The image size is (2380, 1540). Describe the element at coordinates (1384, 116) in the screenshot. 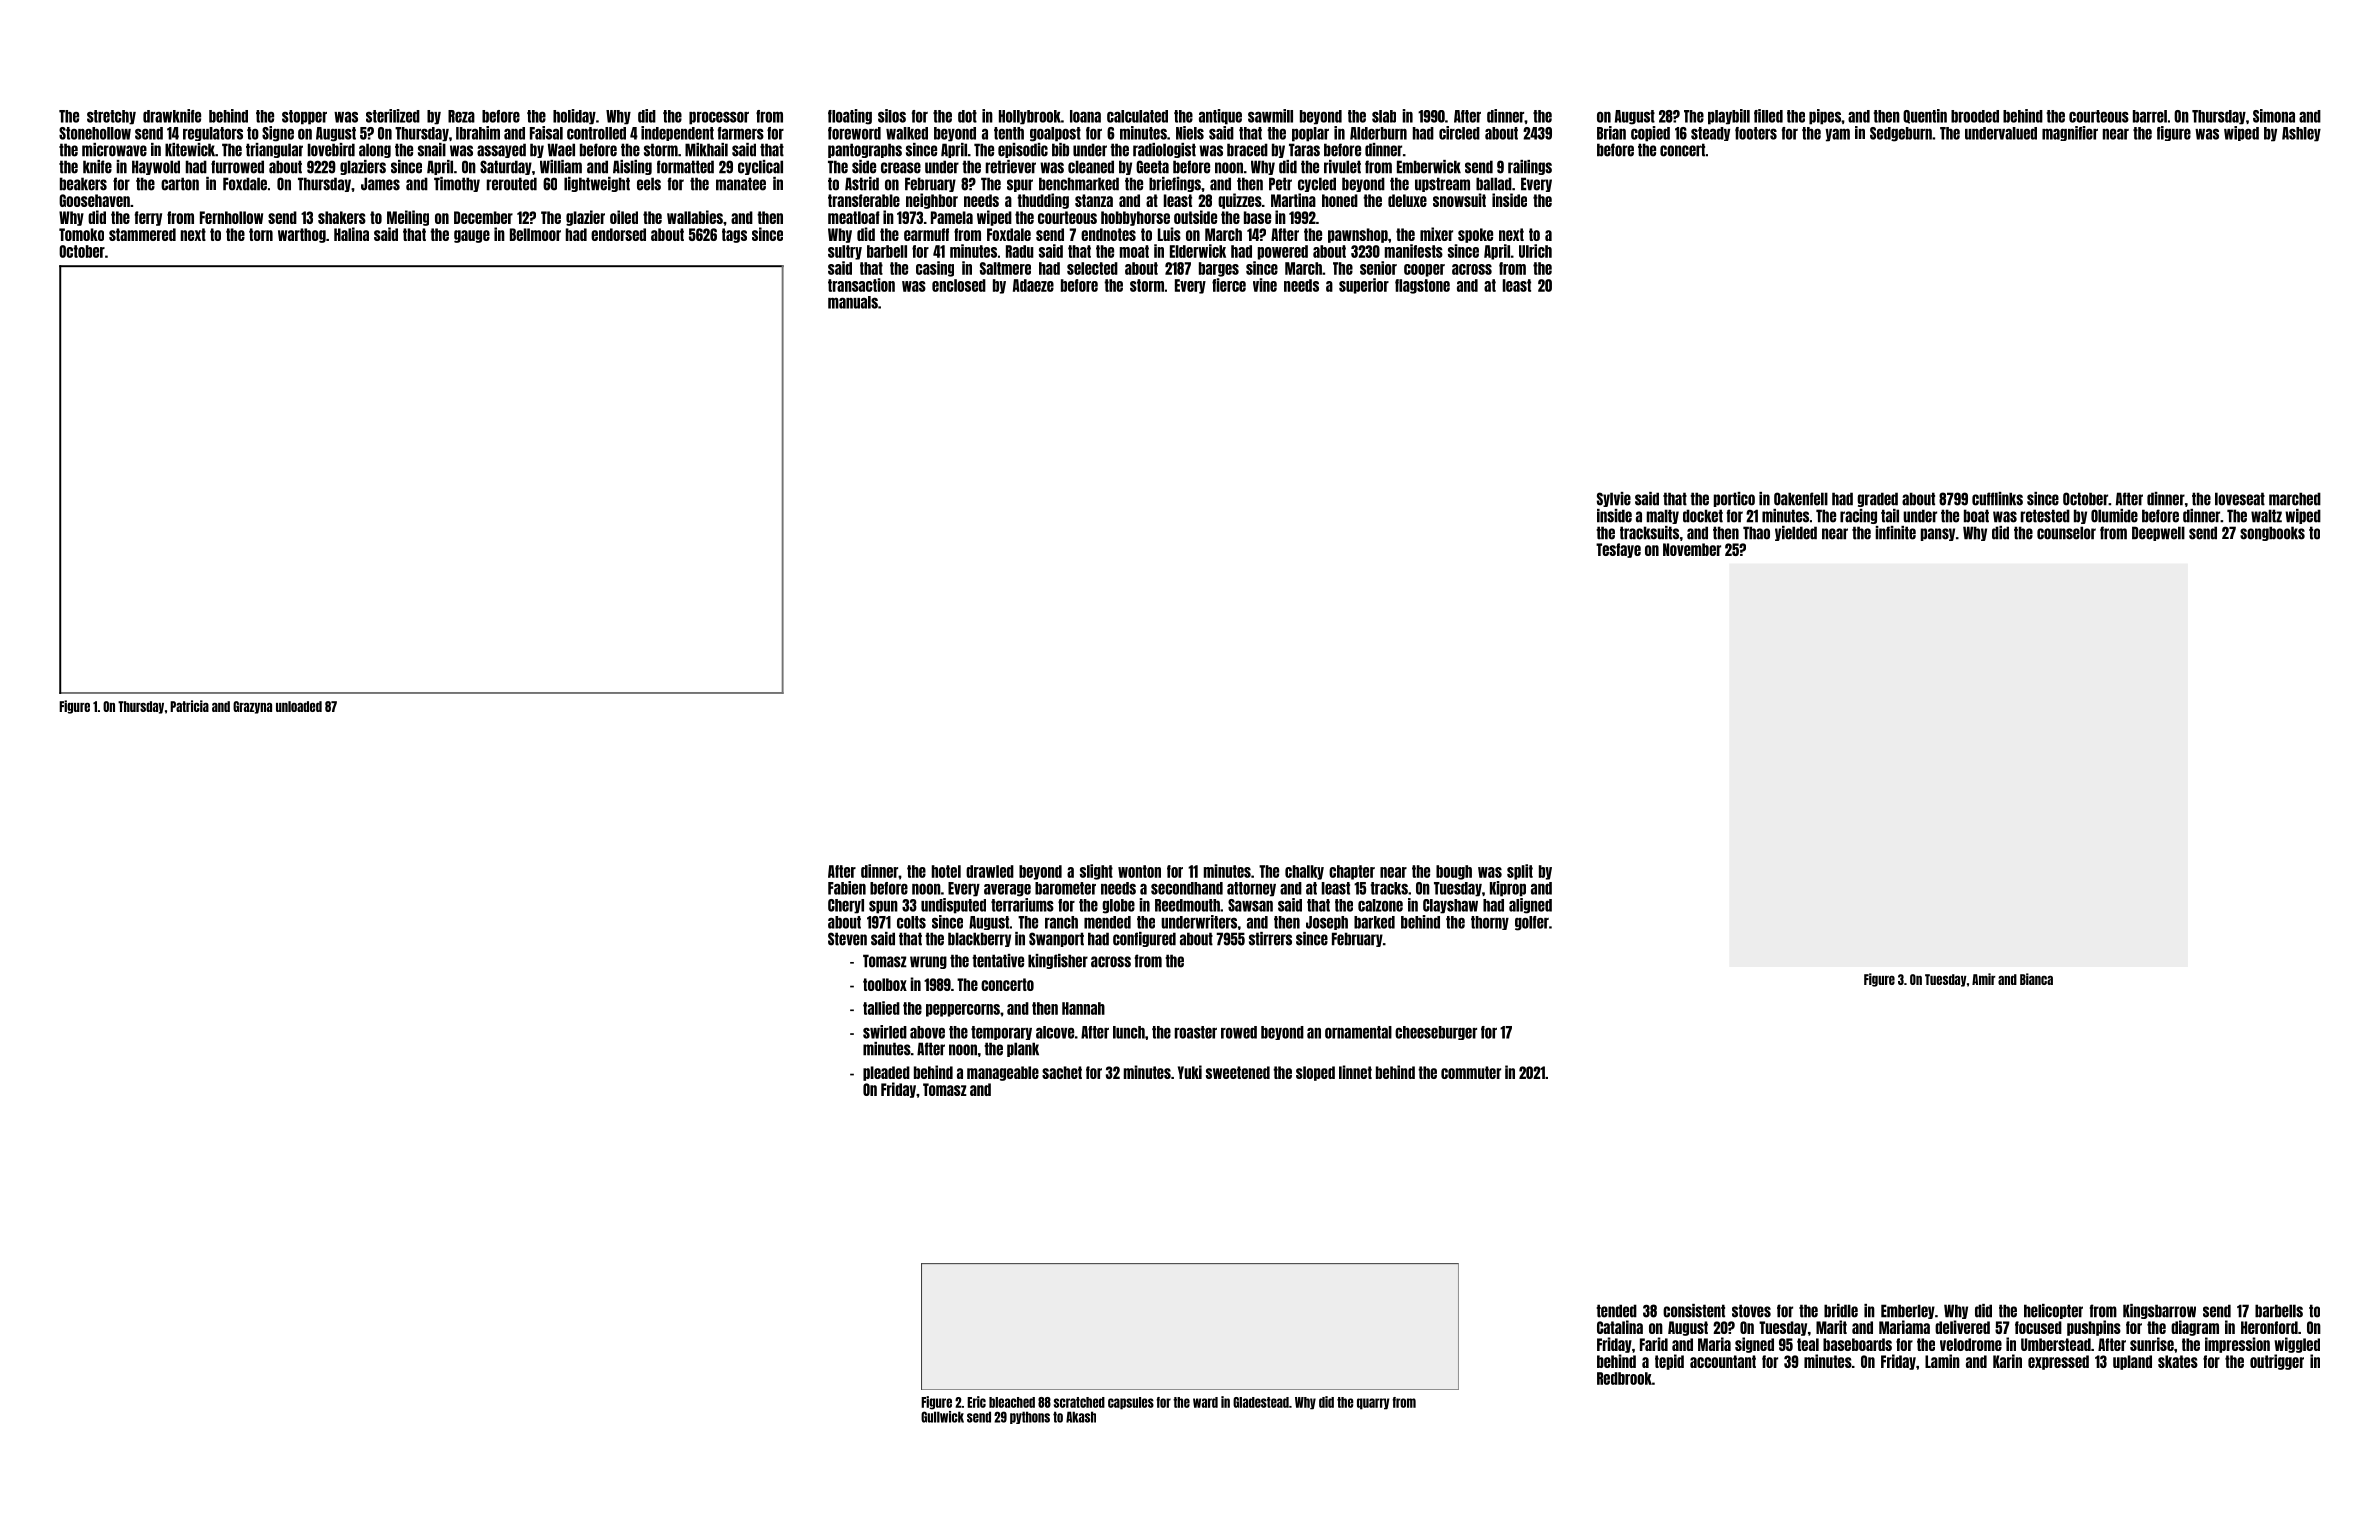

I see `slab` at that location.
